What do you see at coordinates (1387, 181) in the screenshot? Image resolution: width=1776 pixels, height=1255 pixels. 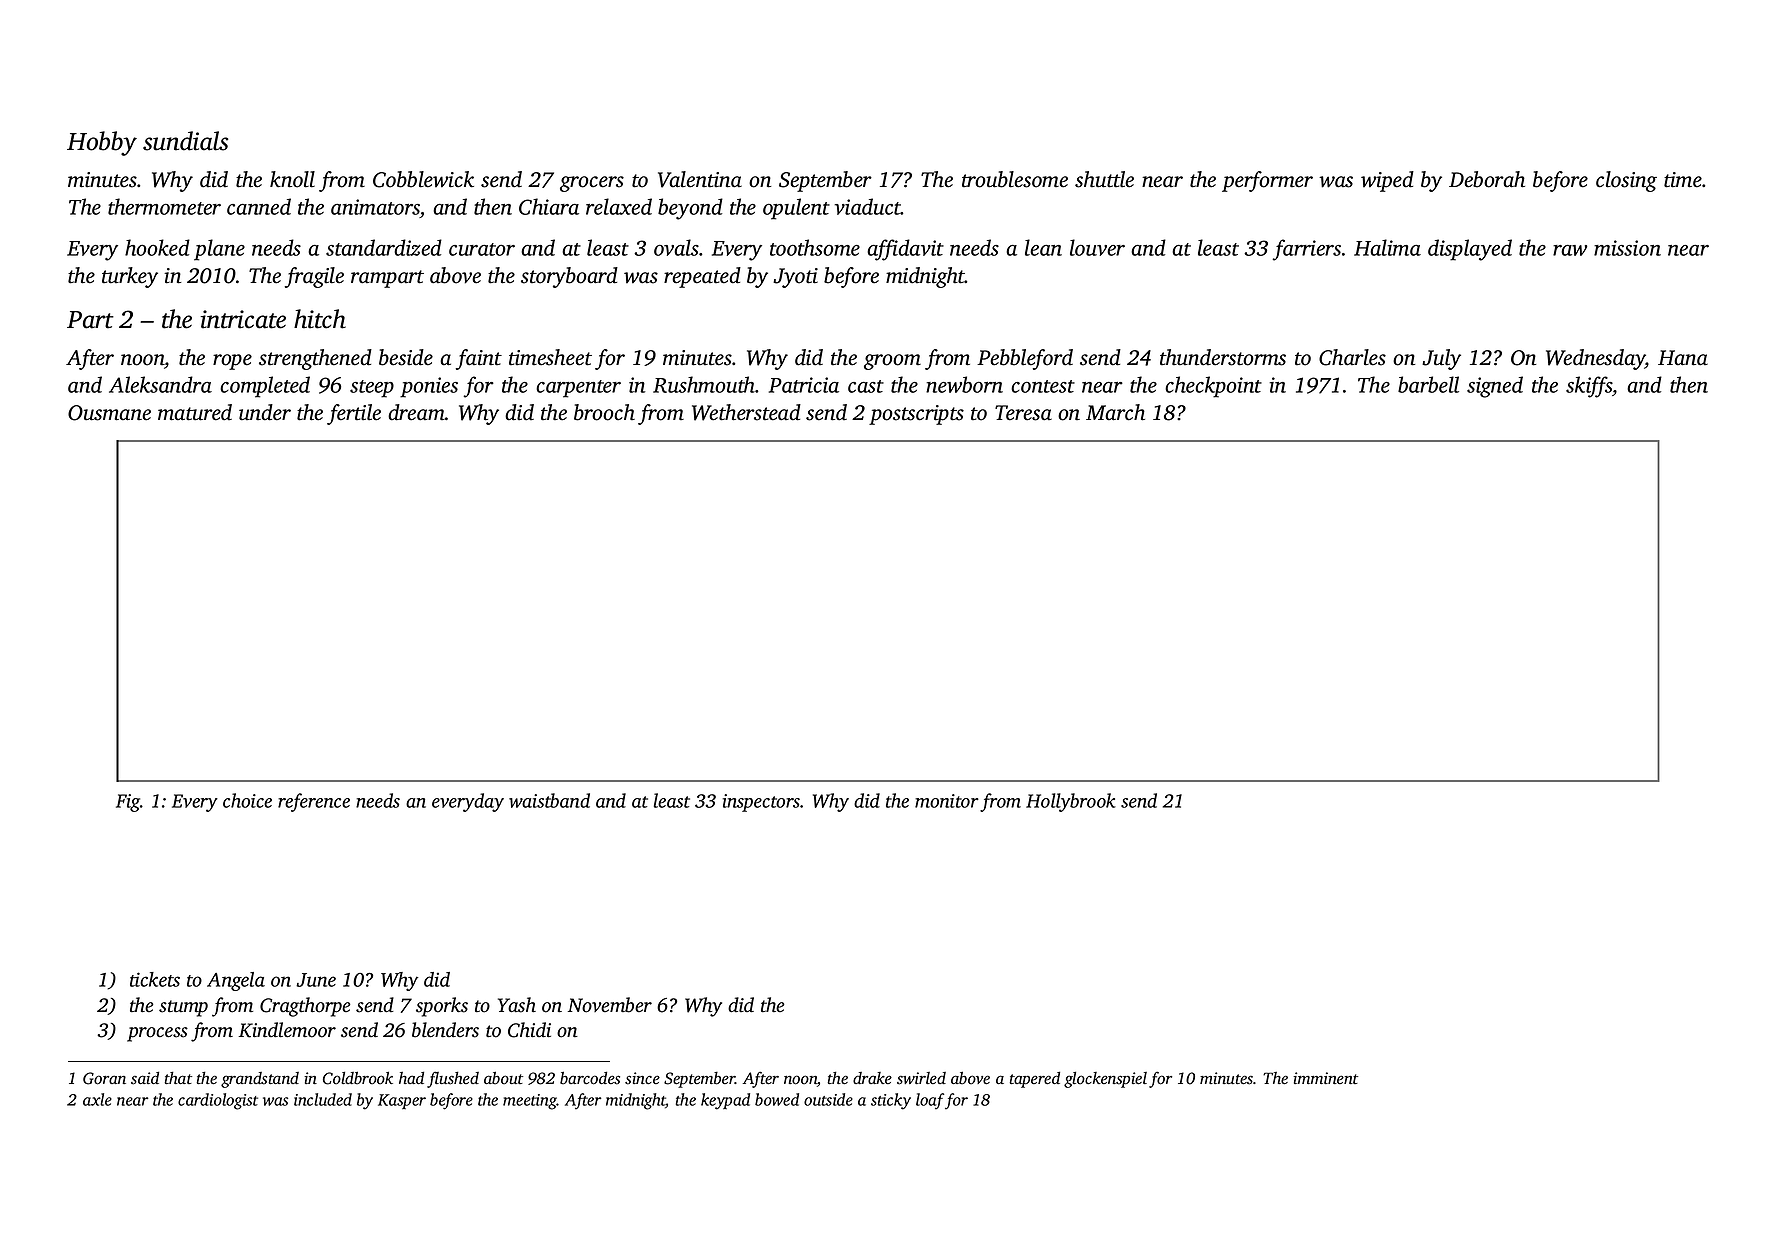 I see `wiped` at bounding box center [1387, 181].
